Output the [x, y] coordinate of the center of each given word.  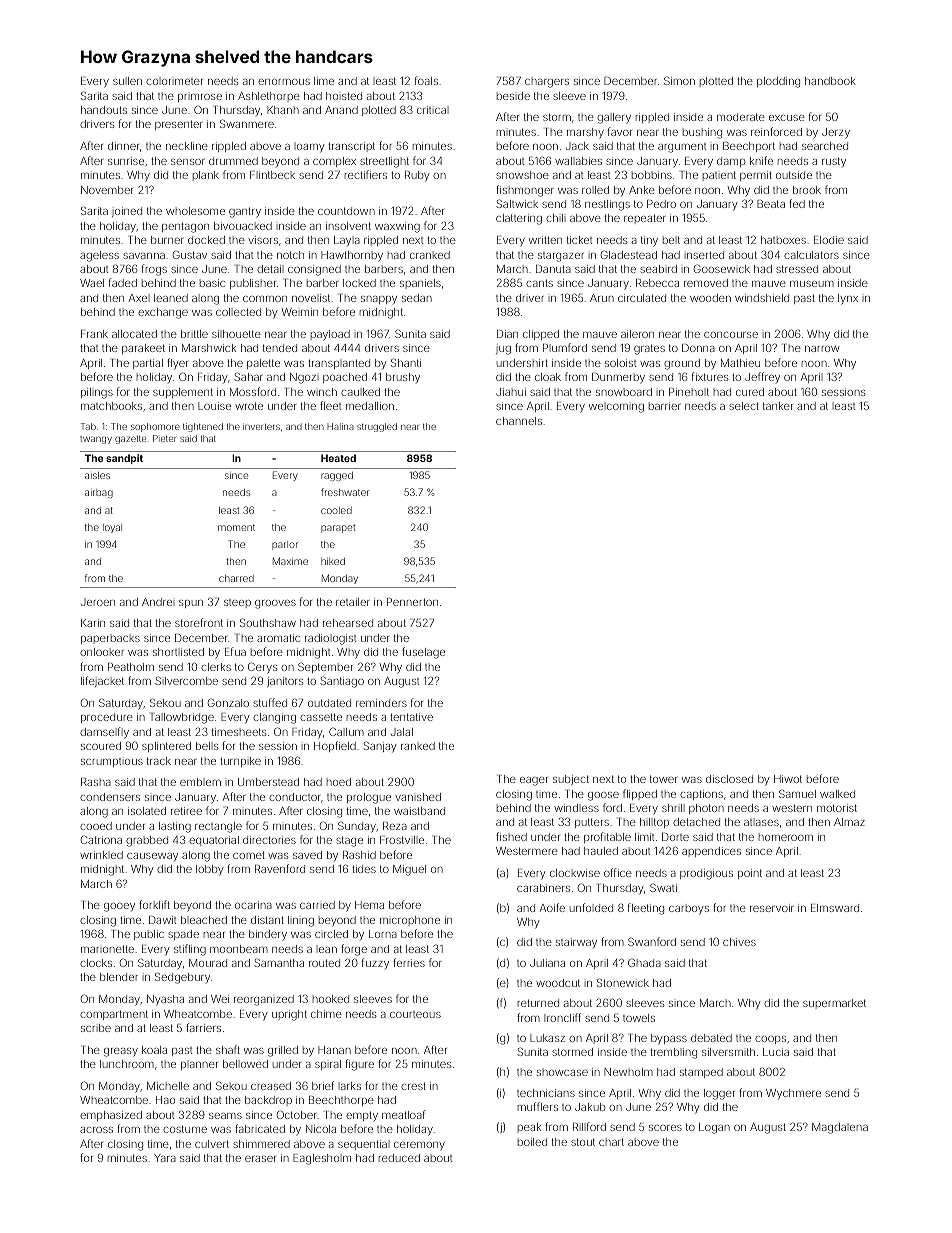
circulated [642, 298]
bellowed [245, 1064]
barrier [665, 406]
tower [663, 779]
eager [534, 781]
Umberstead [268, 782]
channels [519, 421]
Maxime [290, 561]
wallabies [578, 161]
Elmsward [835, 908]
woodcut [558, 983]
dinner [123, 146]
